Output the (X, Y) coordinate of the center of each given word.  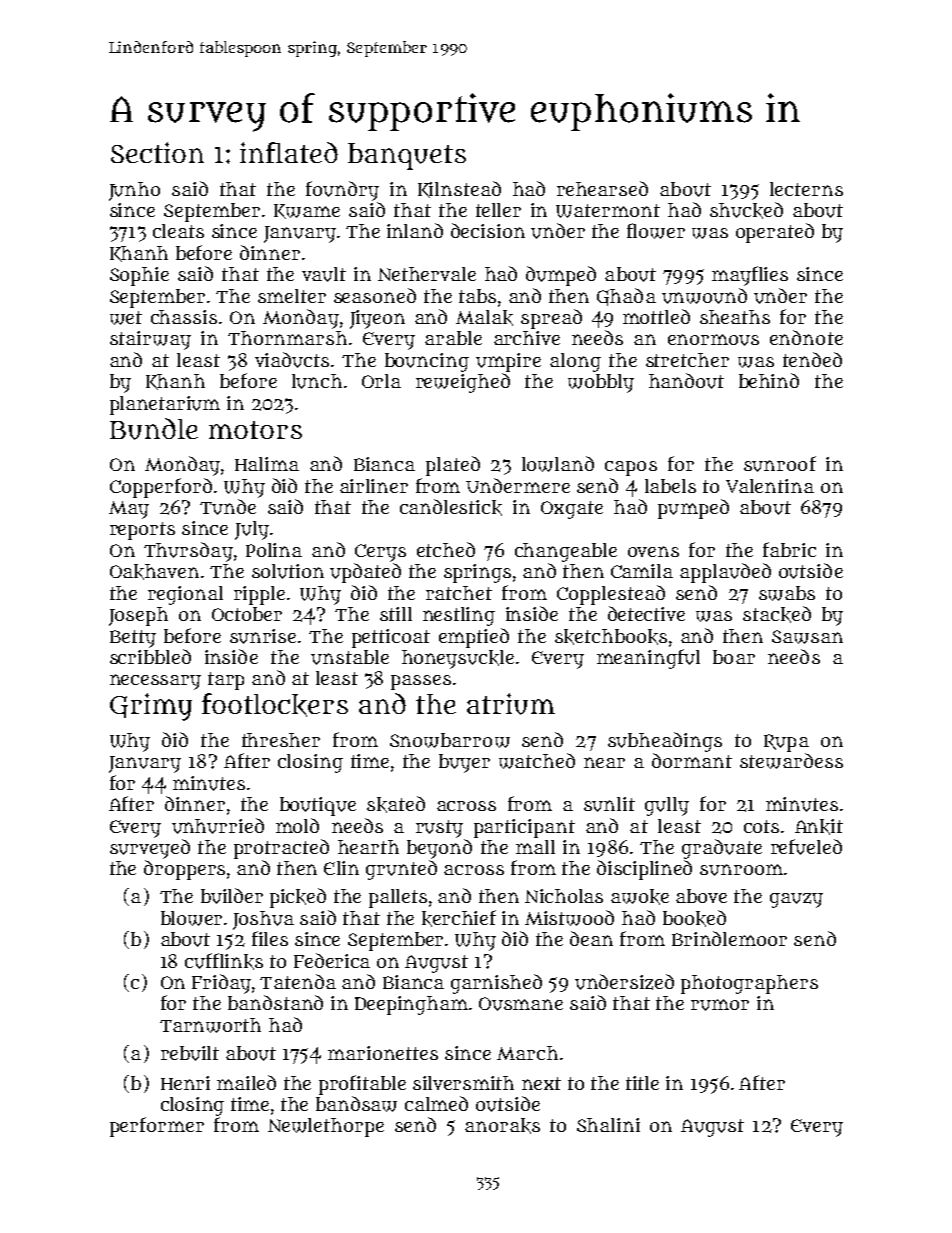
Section (157, 152)
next (541, 1083)
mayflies (750, 276)
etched (446, 549)
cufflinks (224, 961)
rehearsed (602, 188)
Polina (274, 550)
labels (670, 486)
